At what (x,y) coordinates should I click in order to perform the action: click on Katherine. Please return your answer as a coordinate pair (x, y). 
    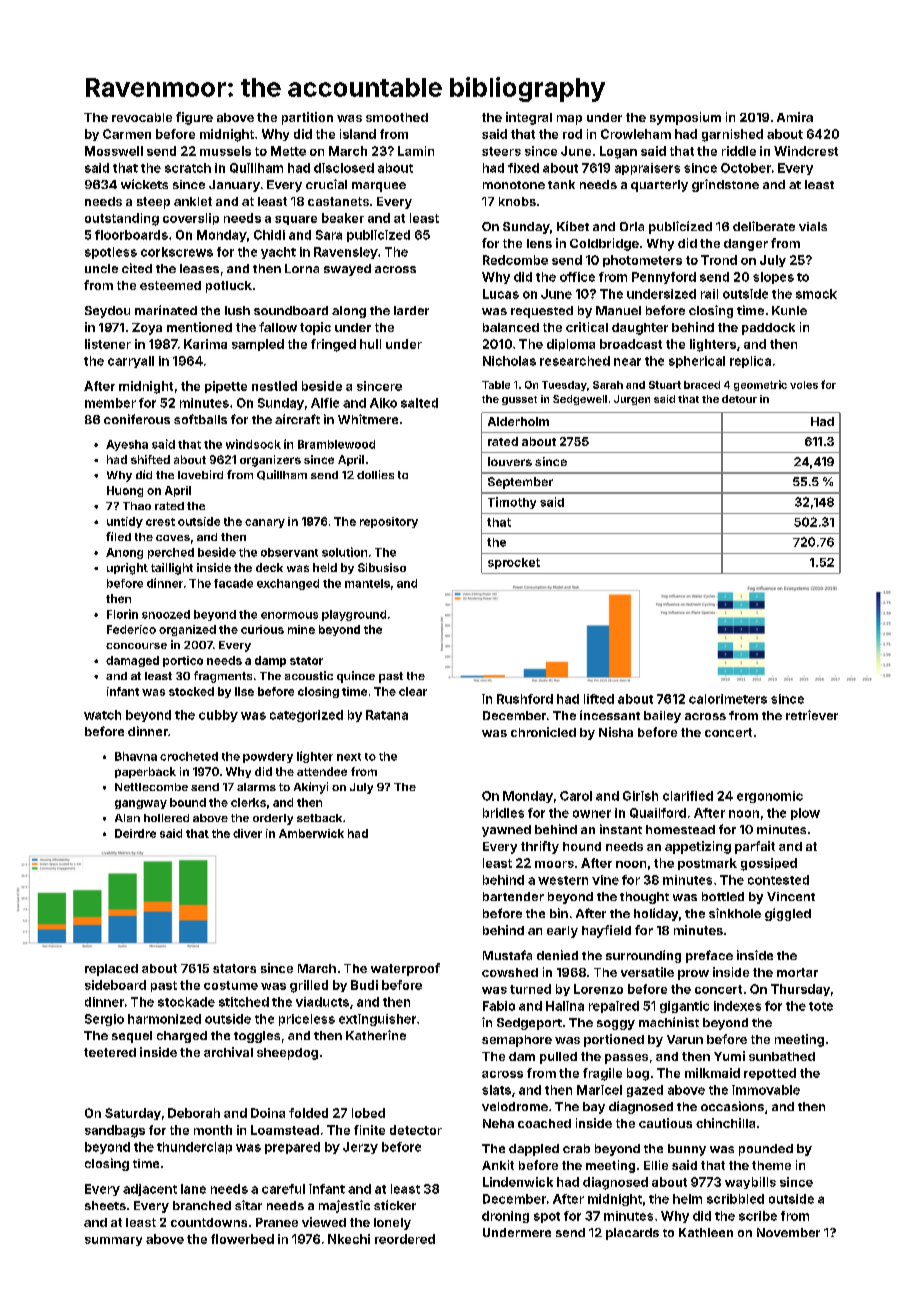
    Looking at the image, I should click on (376, 1035).
